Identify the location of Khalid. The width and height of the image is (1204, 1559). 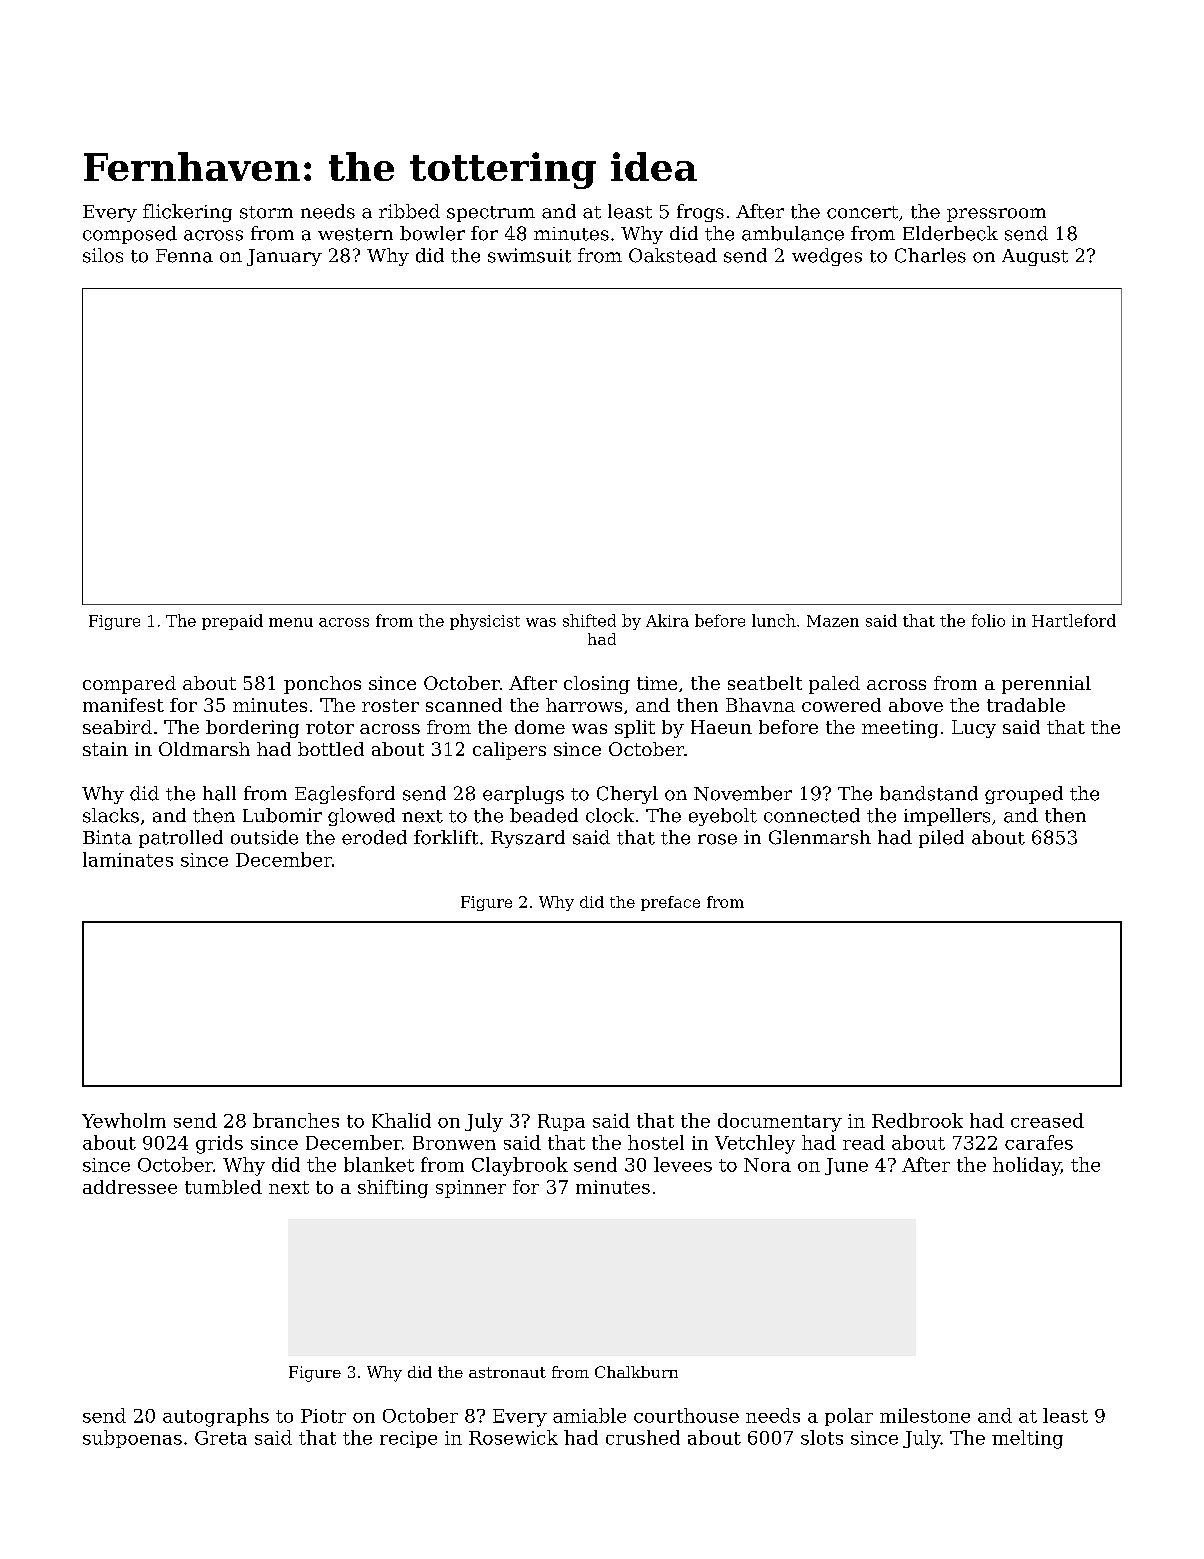
(401, 1120).
